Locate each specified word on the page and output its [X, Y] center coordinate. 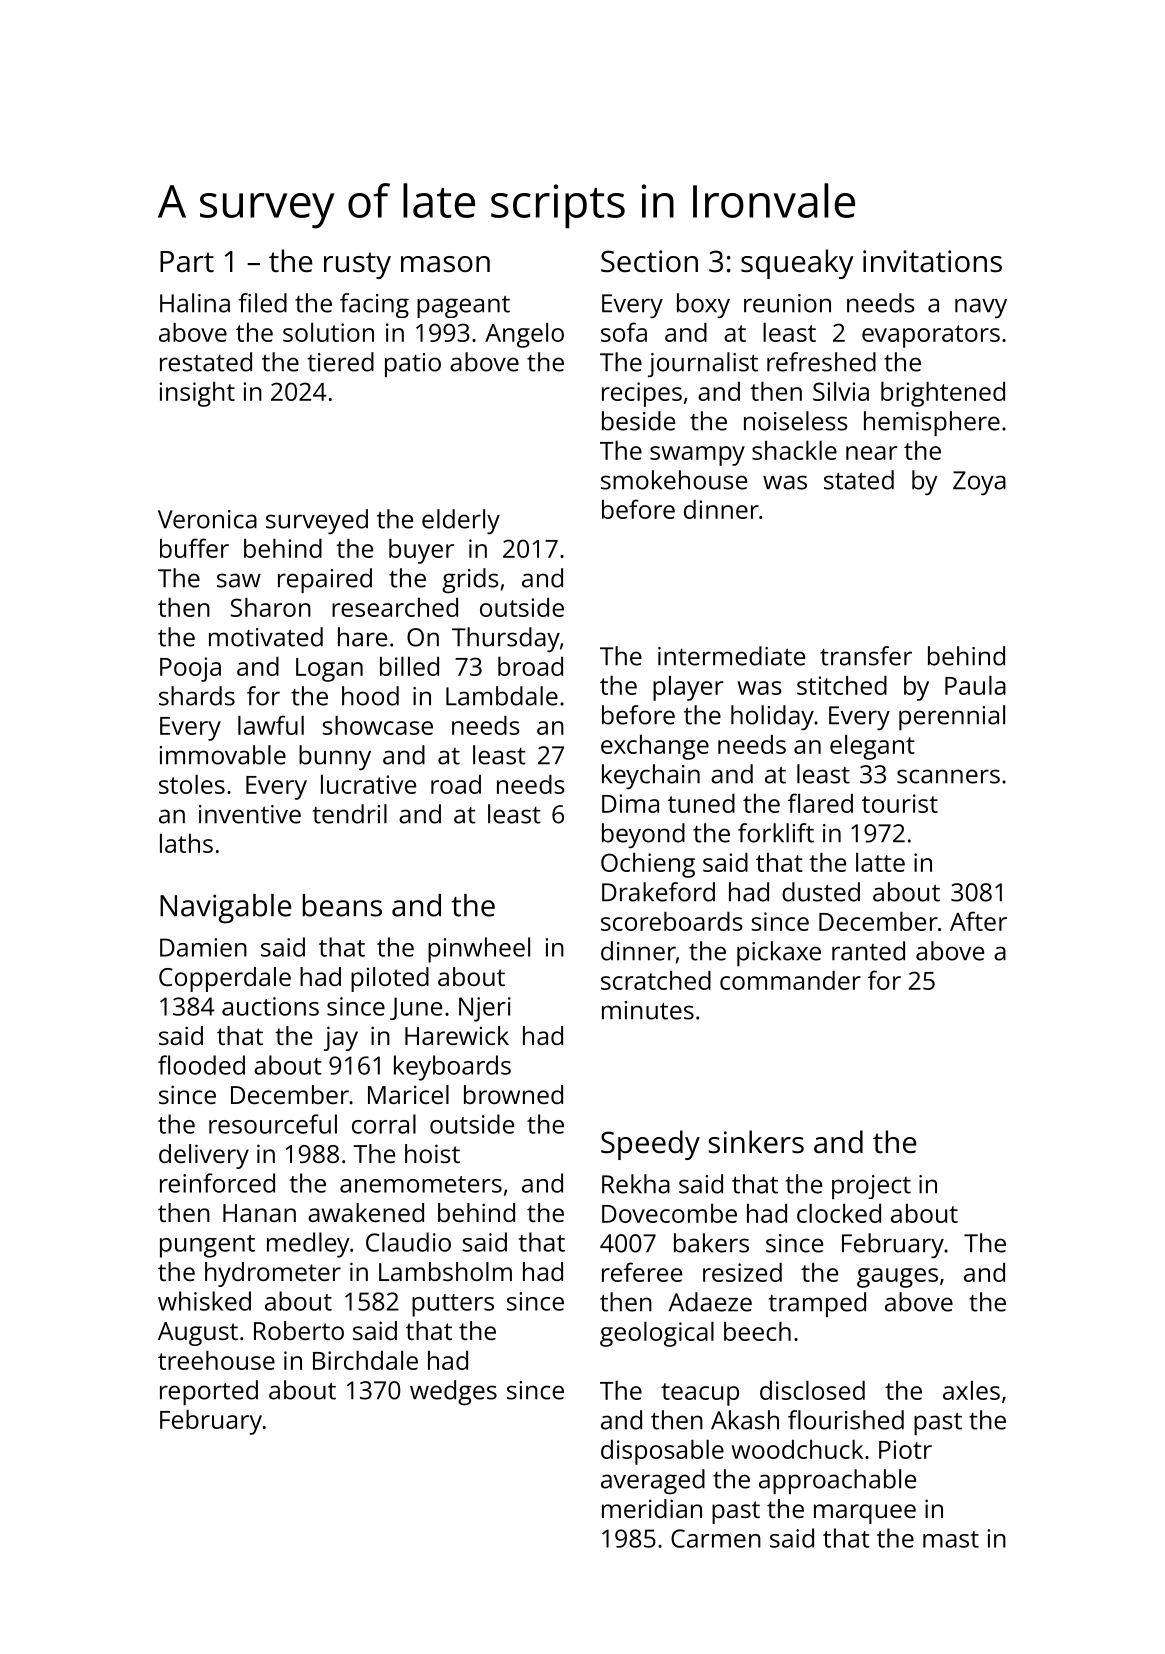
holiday [772, 717]
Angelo [524, 335]
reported [209, 1392]
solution [328, 332]
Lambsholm [445, 1271]
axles [971, 1390]
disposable [662, 1452]
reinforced [217, 1183]
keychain [651, 776]
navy [981, 308]
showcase [377, 725]
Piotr [905, 1449]
